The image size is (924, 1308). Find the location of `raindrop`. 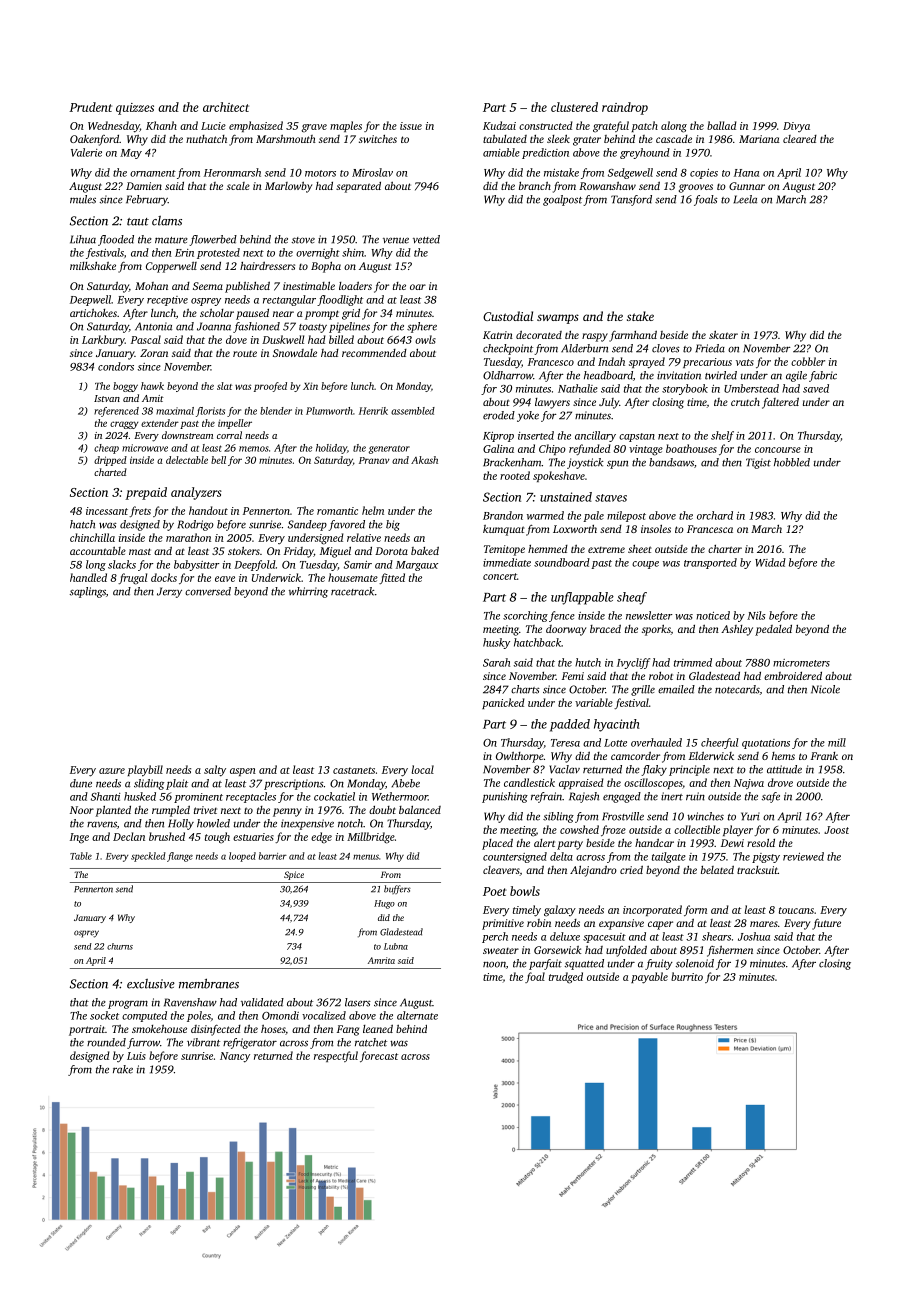

raindrop is located at coordinates (625, 108).
